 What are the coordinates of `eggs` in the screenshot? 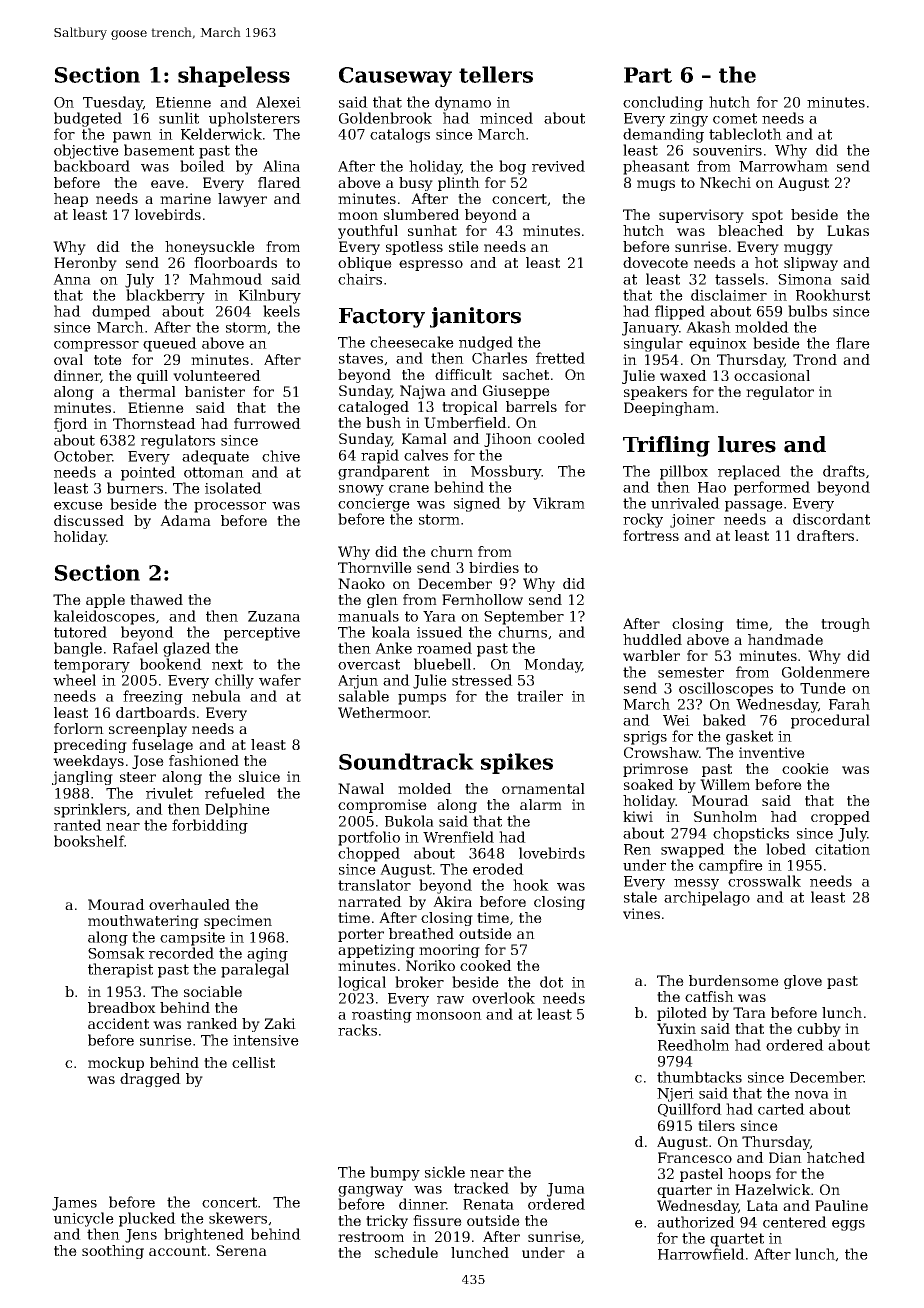 It's located at (848, 1225).
